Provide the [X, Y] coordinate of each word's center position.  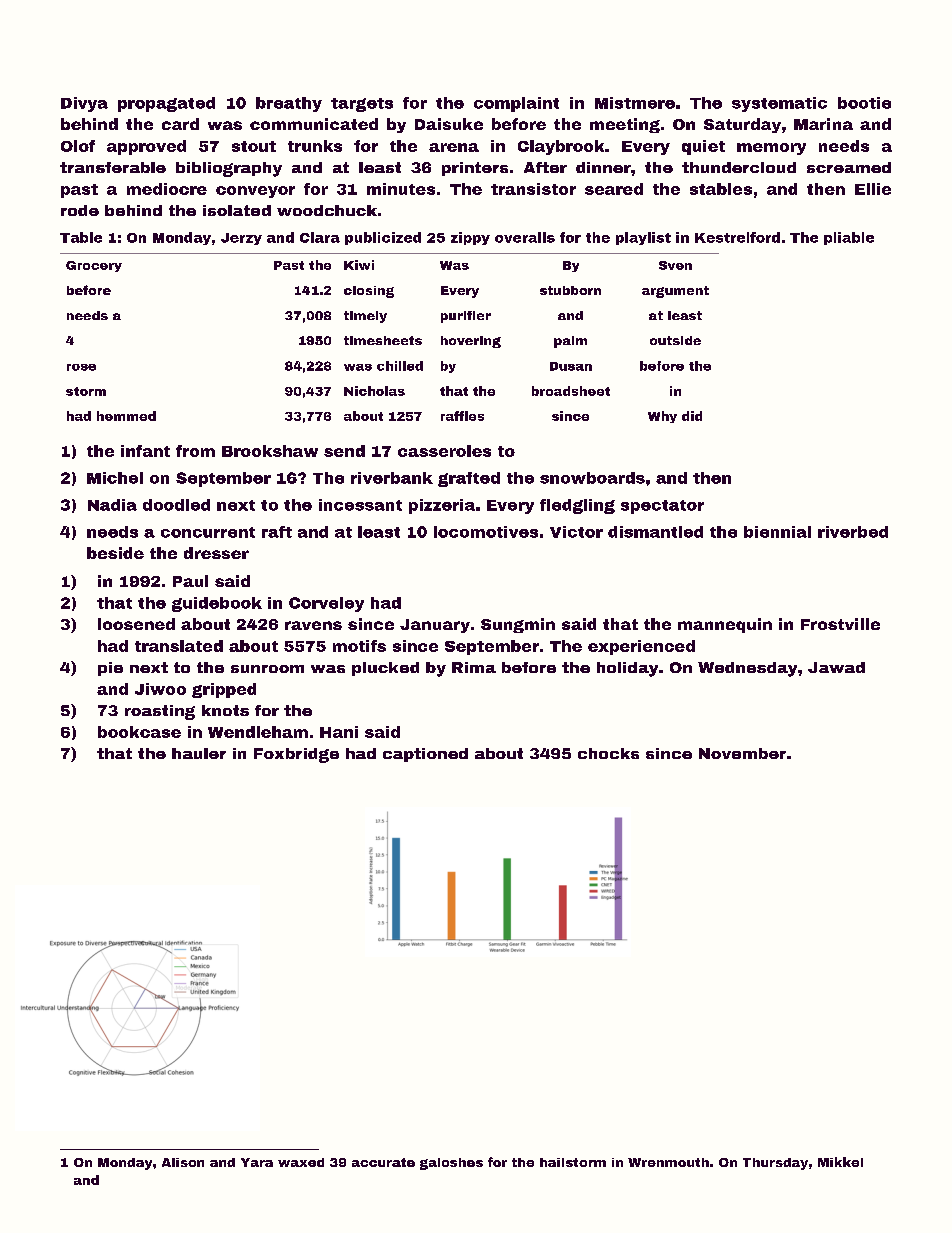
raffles [462, 416]
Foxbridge [296, 755]
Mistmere [635, 103]
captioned [425, 755]
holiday [627, 669]
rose [81, 367]
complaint [516, 104]
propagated [166, 104]
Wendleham [258, 732]
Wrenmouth [668, 1162]
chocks [608, 753]
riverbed [853, 532]
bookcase [139, 732]
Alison [183, 1162]
